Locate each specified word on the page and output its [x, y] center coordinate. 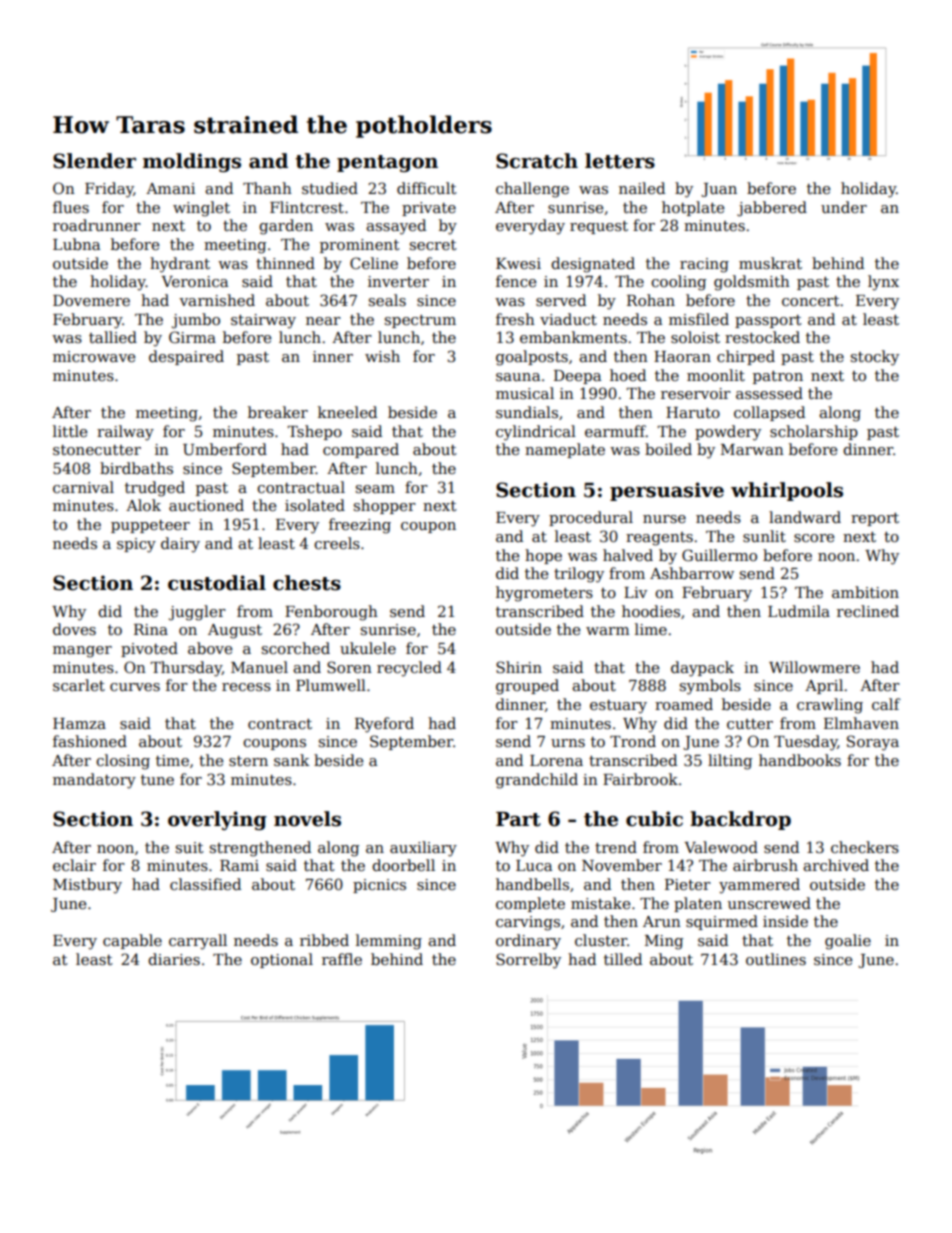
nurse [664, 519]
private [429, 209]
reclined [868, 611]
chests [307, 583]
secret [433, 245]
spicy [136, 545]
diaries [174, 959]
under [844, 207]
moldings [192, 162]
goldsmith [752, 283]
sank [292, 760]
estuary [618, 707]
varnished [217, 300]
